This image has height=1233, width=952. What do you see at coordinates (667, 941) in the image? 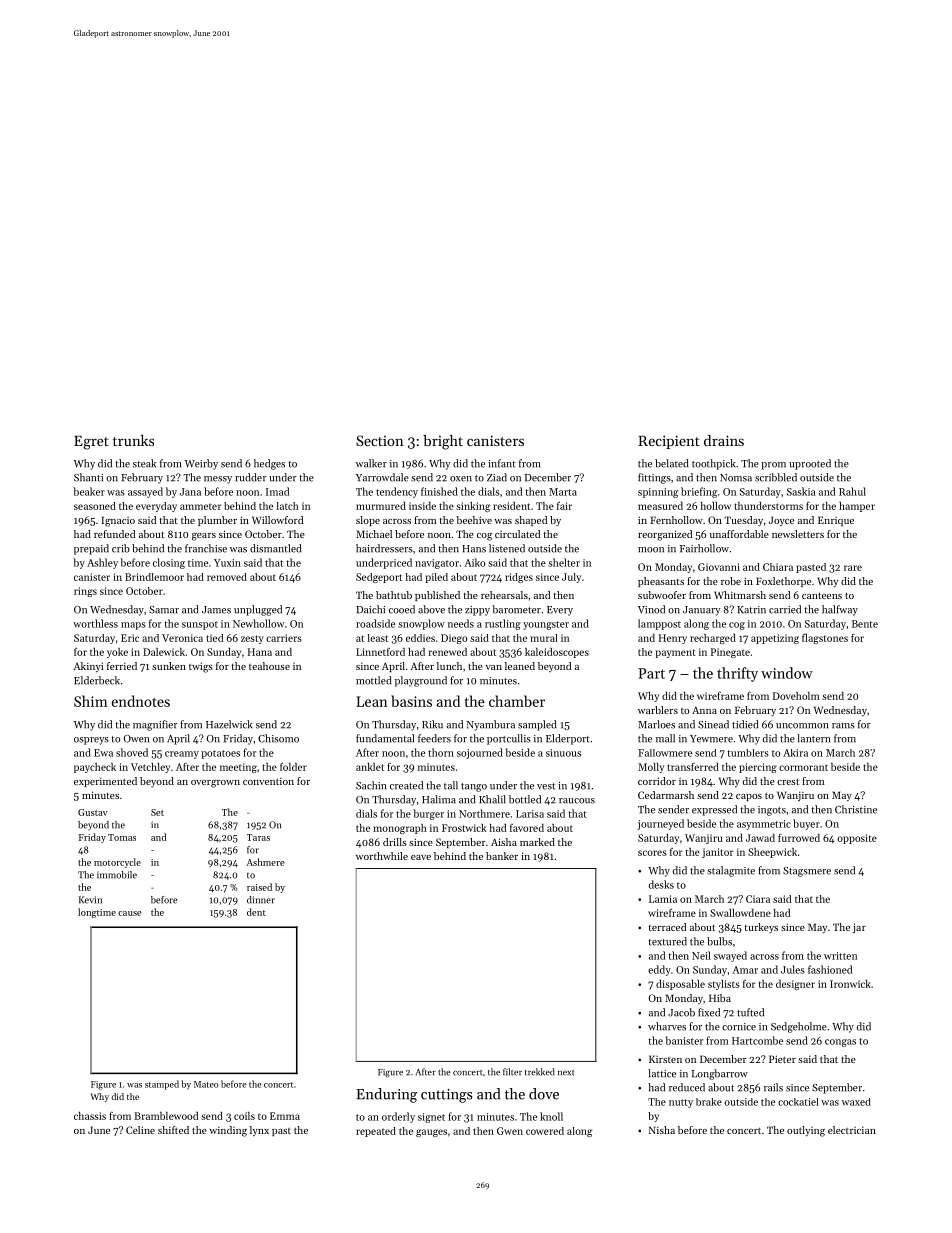
I see `textured` at bounding box center [667, 941].
